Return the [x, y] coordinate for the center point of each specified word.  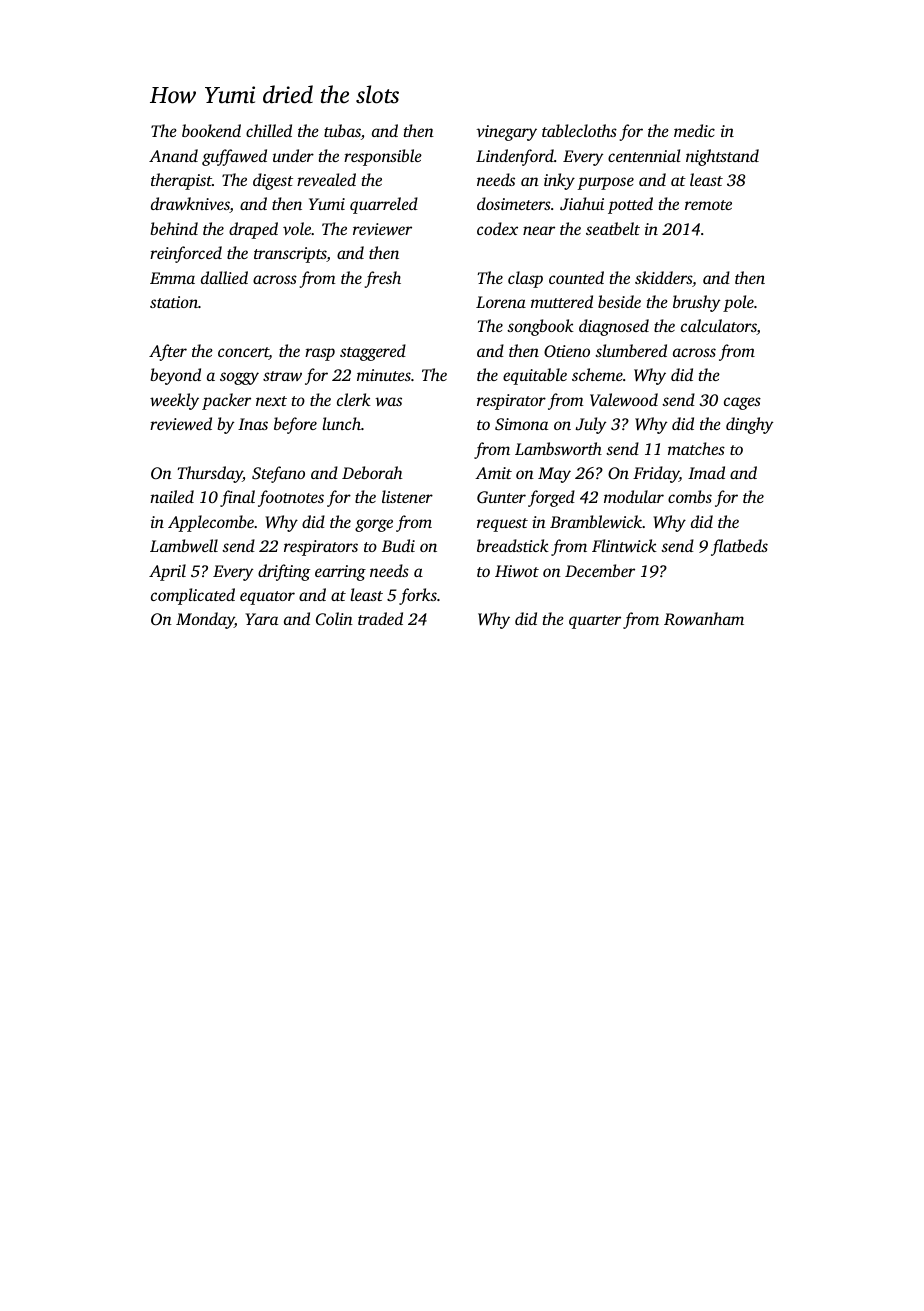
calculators [719, 327]
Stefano [278, 474]
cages [742, 403]
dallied [224, 277]
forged [551, 498]
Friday [656, 474]
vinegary [506, 133]
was [388, 401]
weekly [174, 401]
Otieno [567, 351]
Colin [334, 619]
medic [694, 130]
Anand [173, 155]
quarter [595, 622]
